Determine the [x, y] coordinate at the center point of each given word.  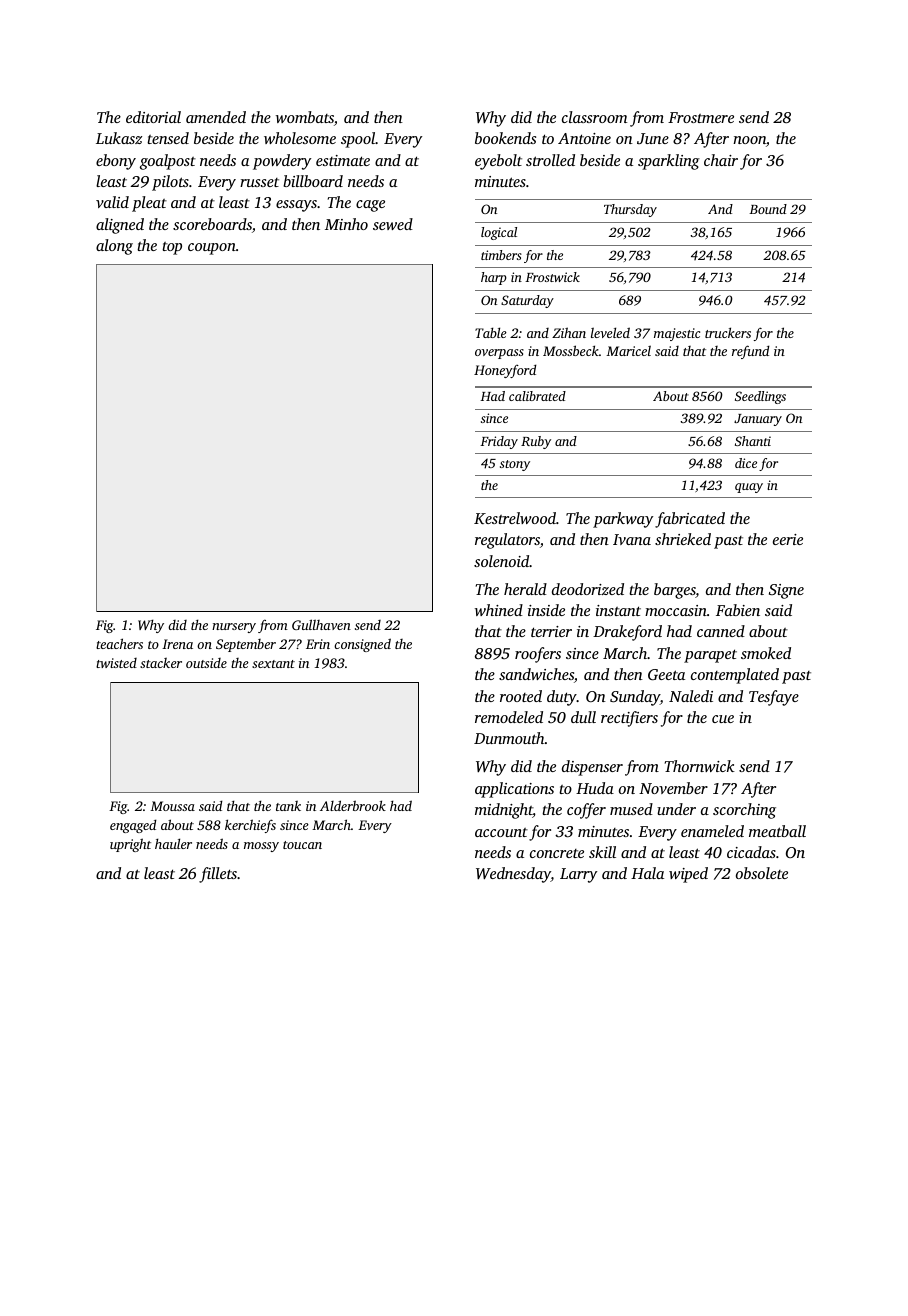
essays [296, 206]
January [758, 420]
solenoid [501, 561]
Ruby [536, 442]
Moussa [172, 806]
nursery [234, 628]
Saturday [527, 301]
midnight [504, 811]
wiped [688, 875]
